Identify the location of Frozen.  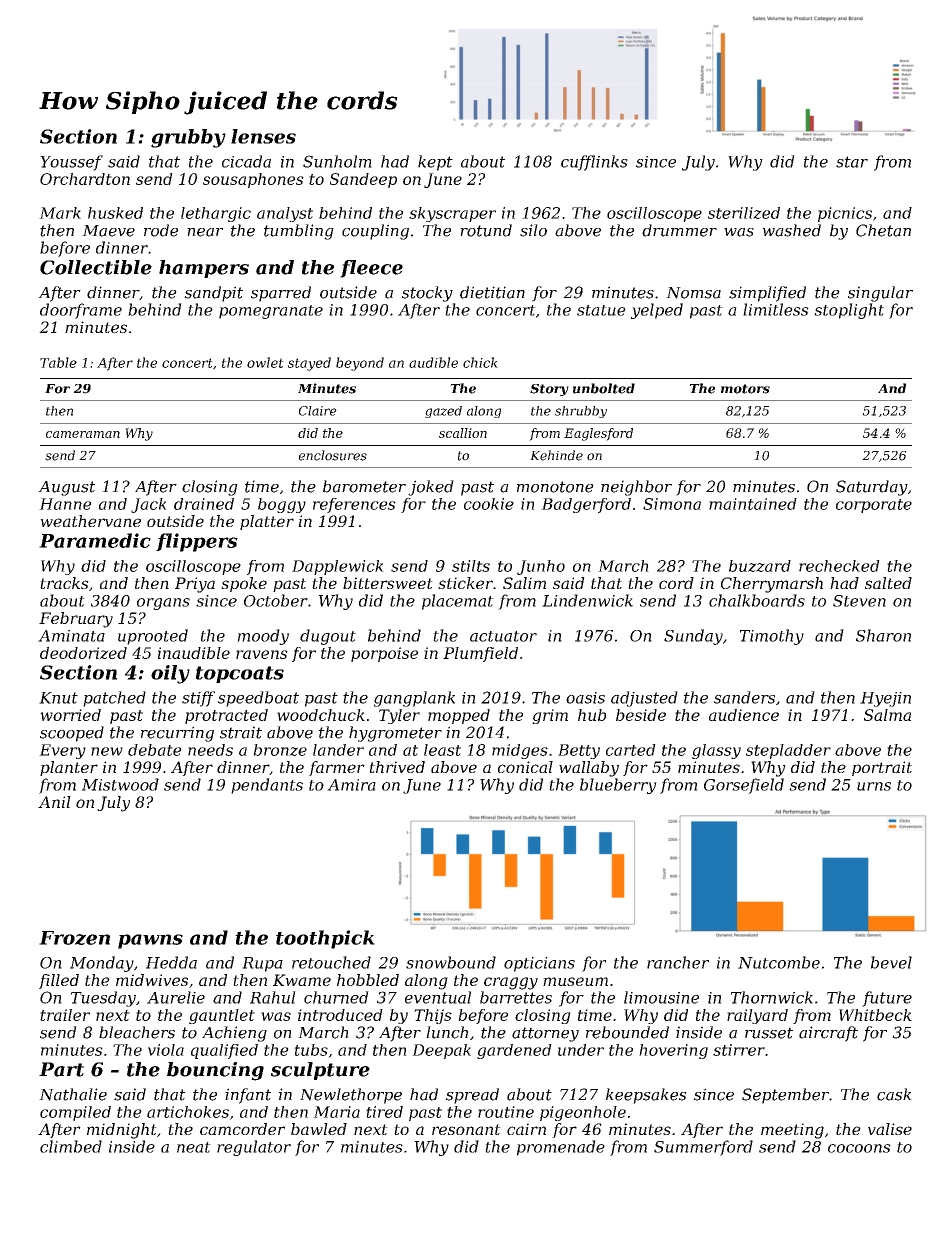
(74, 938).
